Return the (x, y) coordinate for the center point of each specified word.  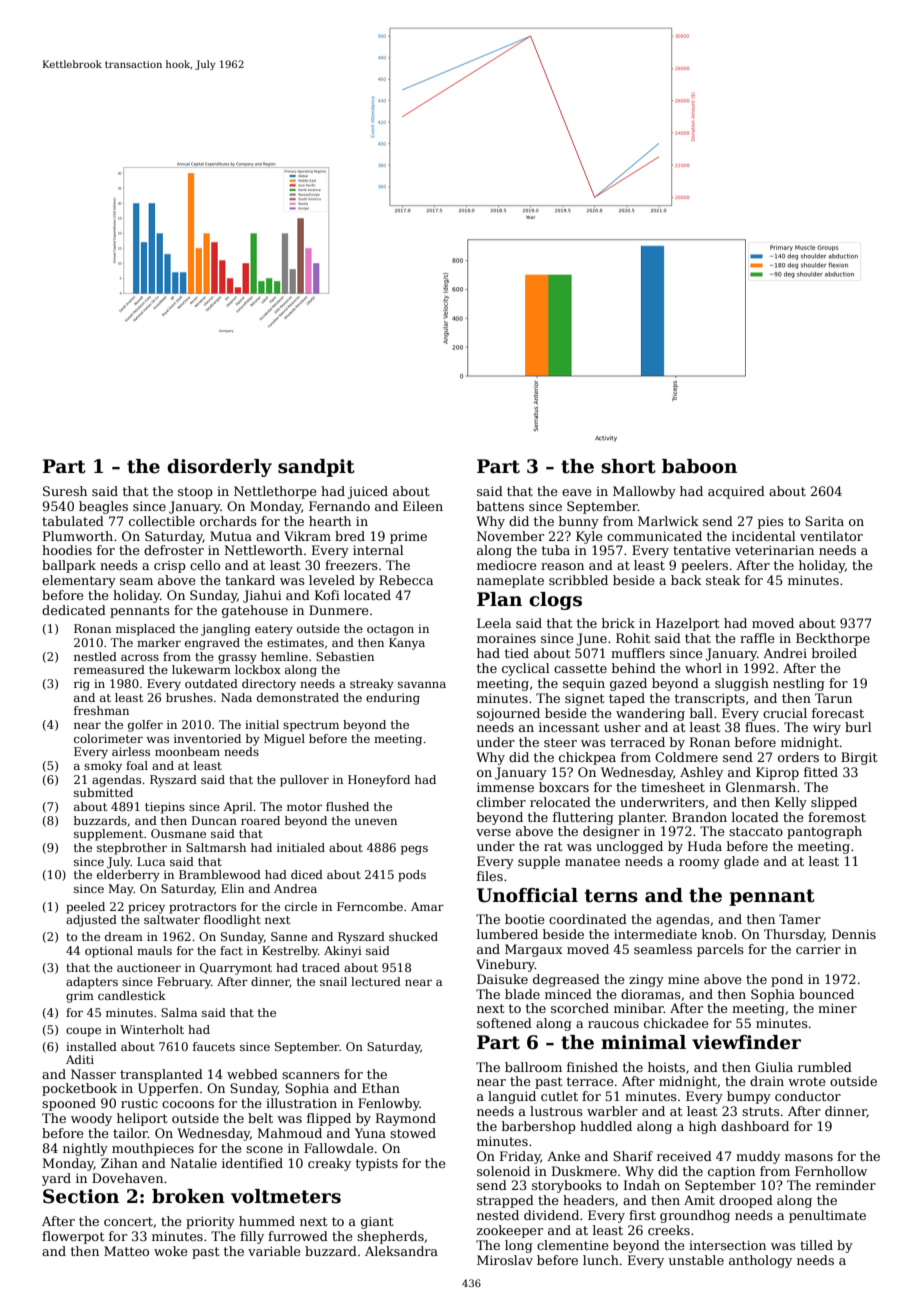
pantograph (824, 832)
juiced (367, 492)
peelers (704, 566)
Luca (151, 861)
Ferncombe (370, 906)
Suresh (65, 491)
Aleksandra (401, 1251)
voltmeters (286, 1196)
